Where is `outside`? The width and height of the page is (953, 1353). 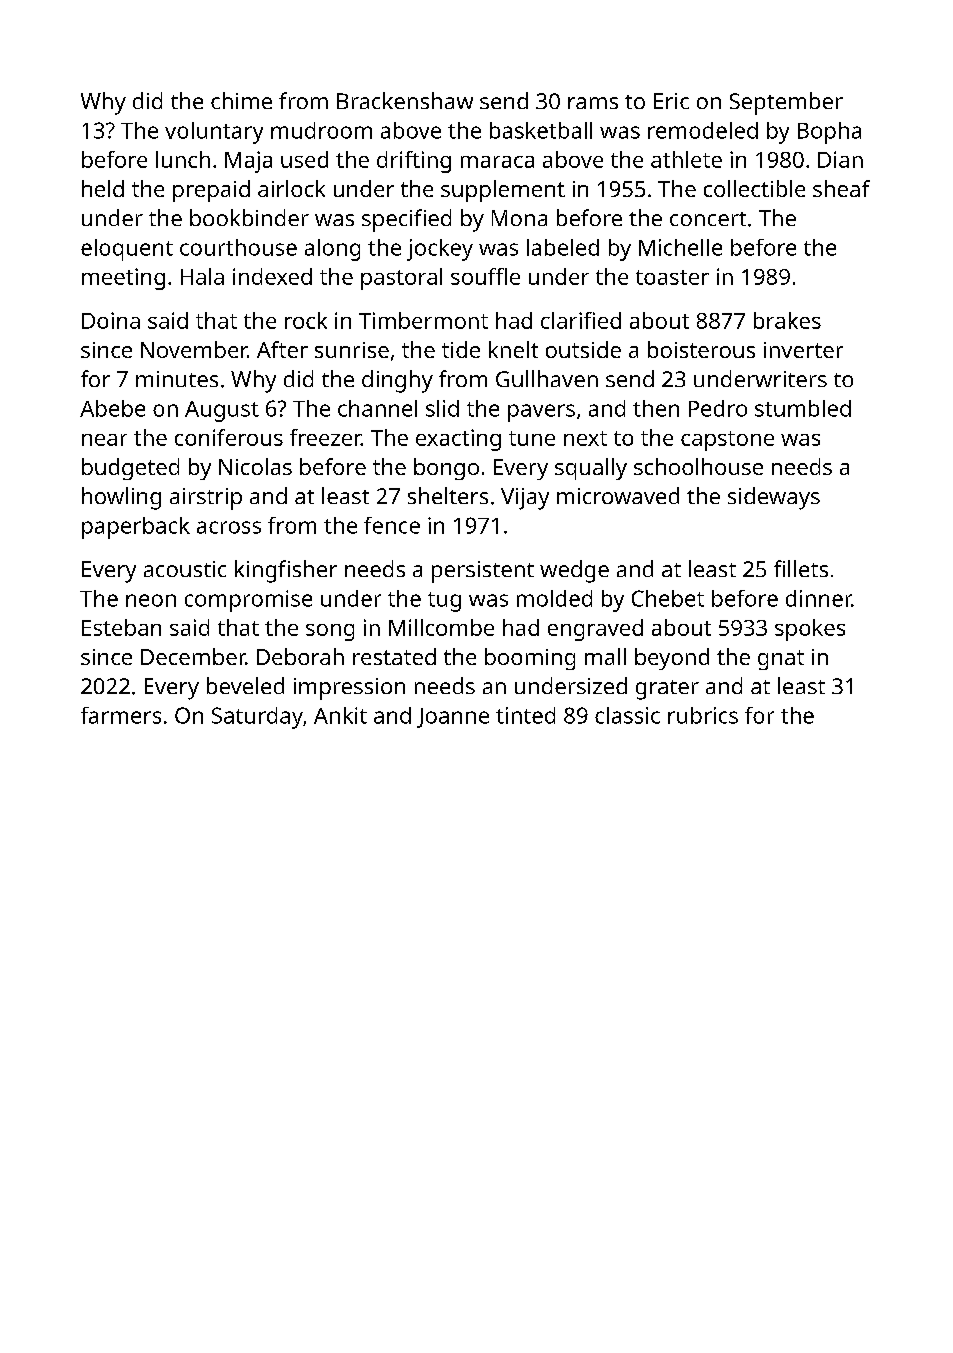 outside is located at coordinates (583, 349).
